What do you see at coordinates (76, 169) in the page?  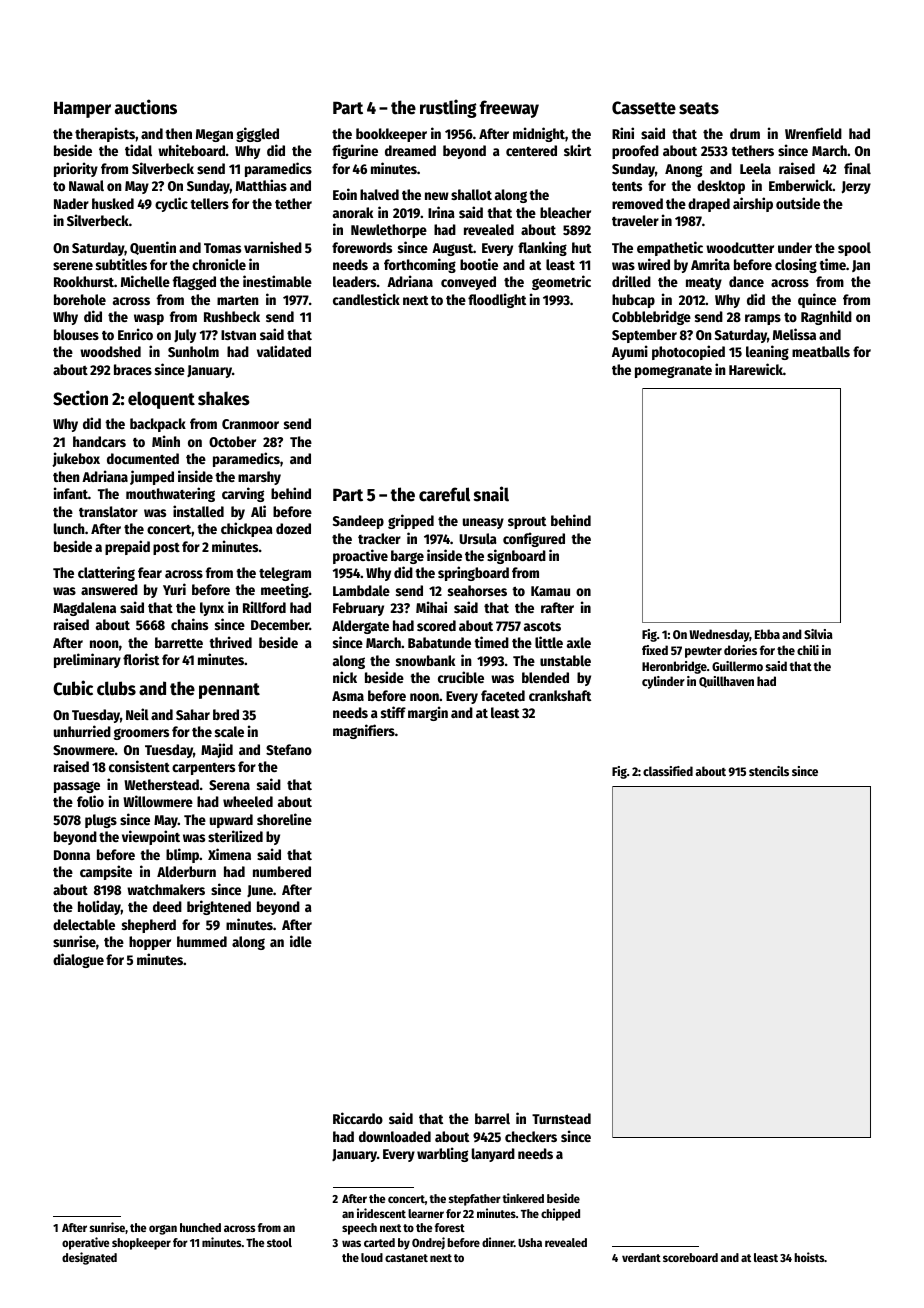 I see `priority` at bounding box center [76, 169].
